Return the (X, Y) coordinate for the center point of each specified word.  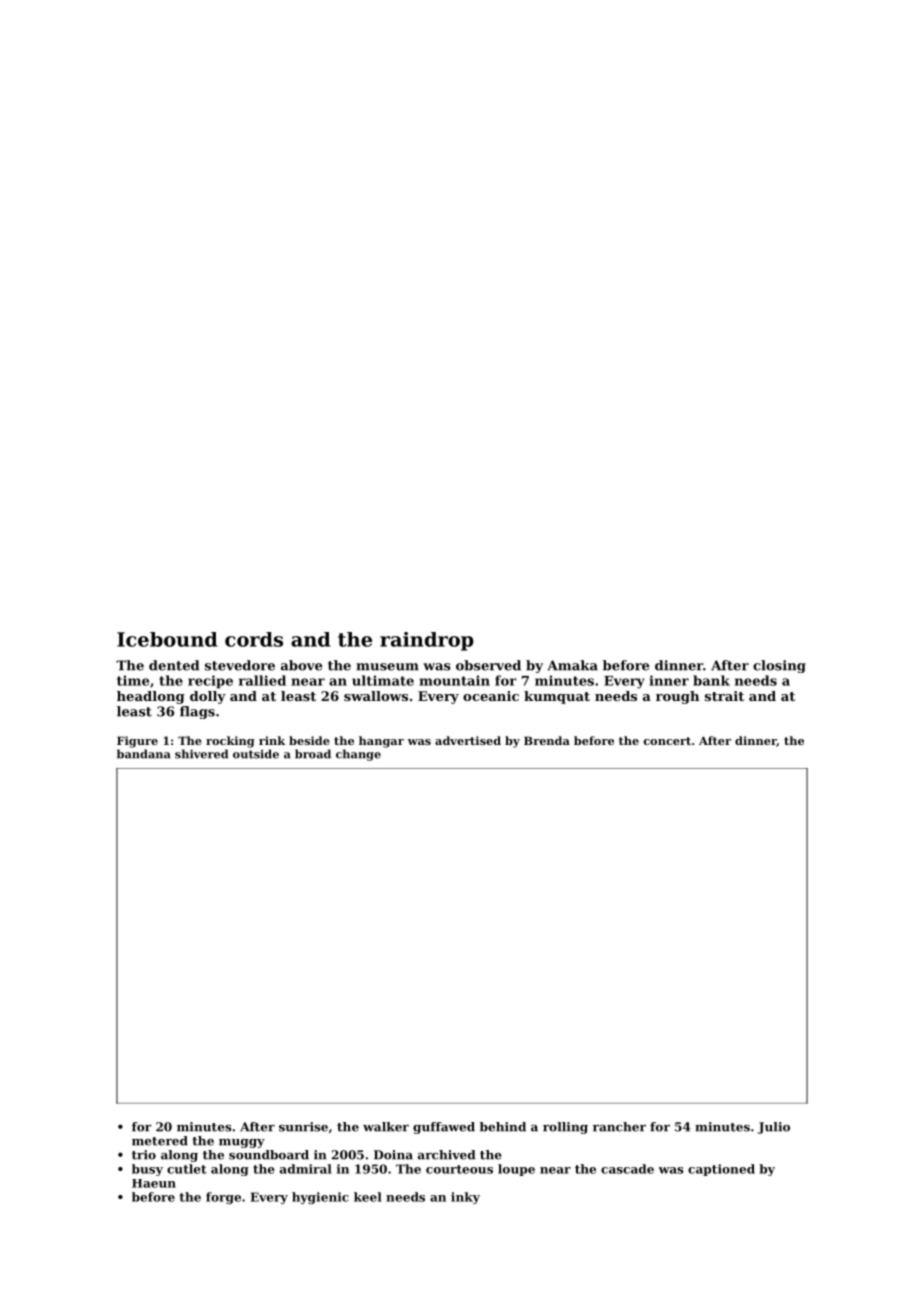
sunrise (303, 1127)
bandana (144, 754)
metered (160, 1141)
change (358, 755)
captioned (721, 1170)
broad (313, 754)
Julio (774, 1128)
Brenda (547, 740)
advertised (468, 740)
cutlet (187, 1169)
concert (667, 741)
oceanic (491, 696)
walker (386, 1127)
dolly (208, 697)
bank (711, 680)
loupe (516, 1170)
